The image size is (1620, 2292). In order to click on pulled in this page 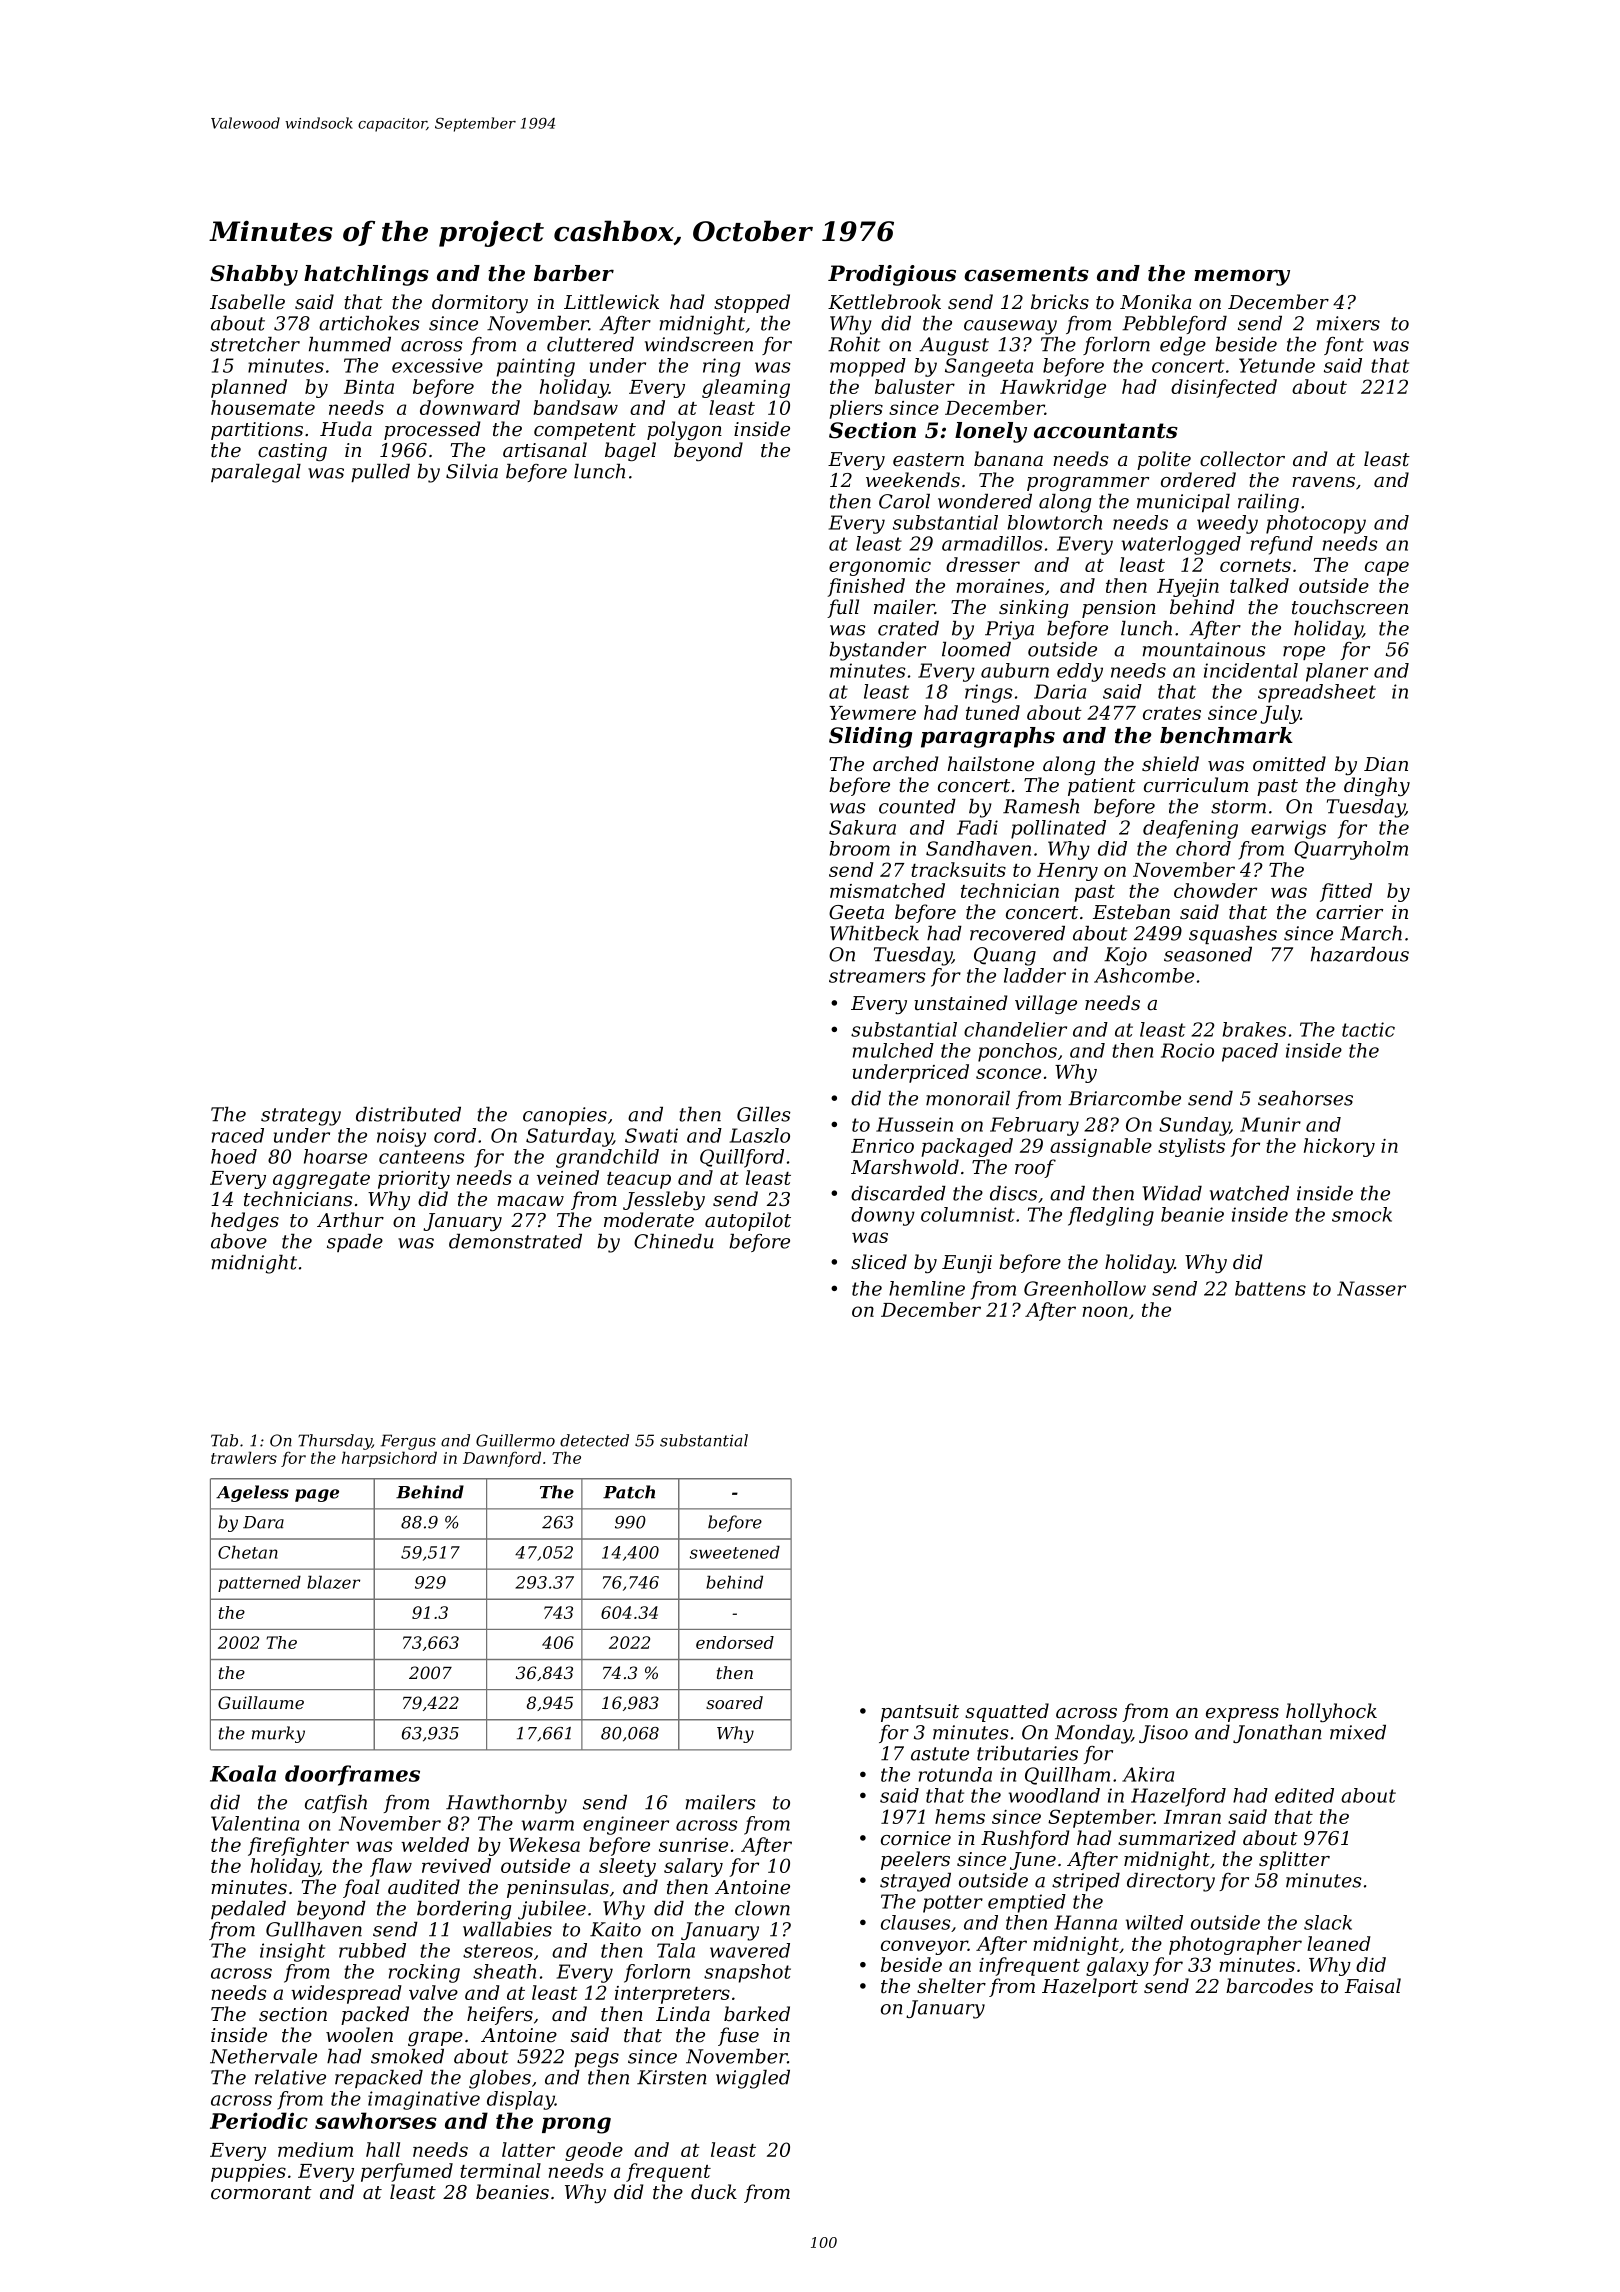, I will do `click(380, 473)`.
